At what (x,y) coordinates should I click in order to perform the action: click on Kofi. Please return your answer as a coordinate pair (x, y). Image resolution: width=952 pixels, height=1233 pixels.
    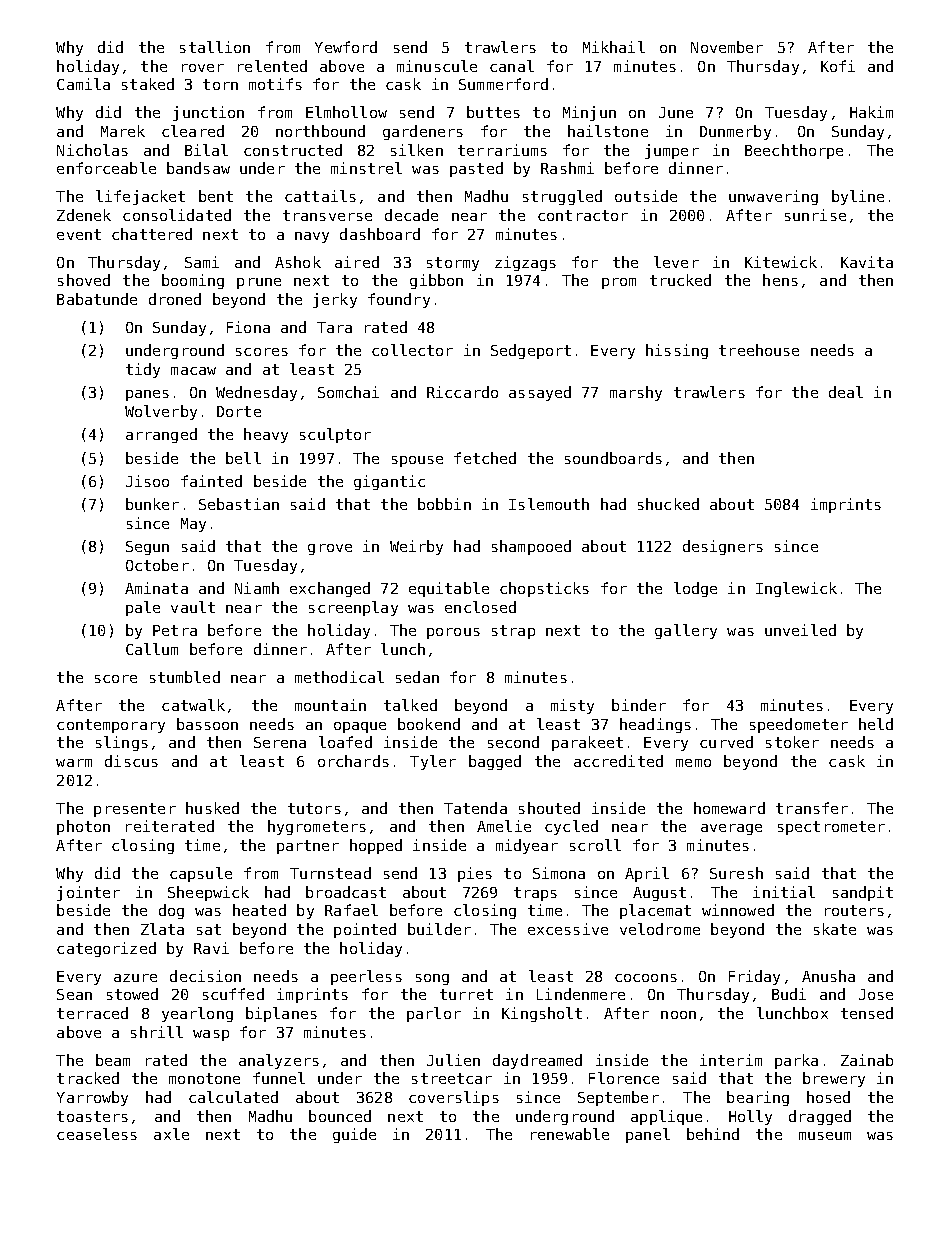
    Looking at the image, I should click on (838, 66).
